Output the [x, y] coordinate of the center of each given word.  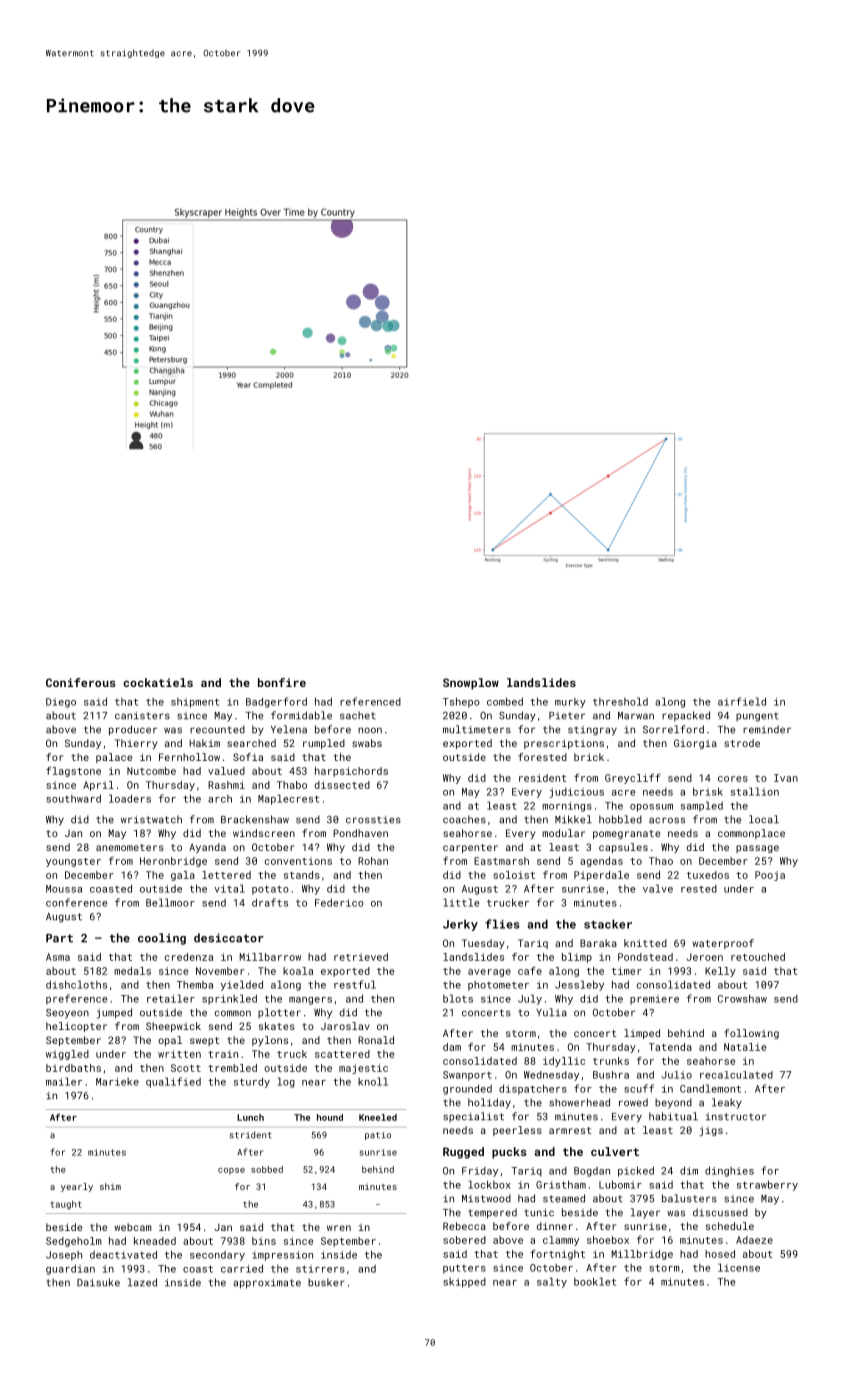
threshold [620, 701]
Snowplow [471, 684]
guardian [70, 1269]
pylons [270, 1041]
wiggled [67, 1055]
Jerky [460, 925]
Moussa [64, 889]
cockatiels [158, 682]
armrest [570, 1130]
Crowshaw [742, 998]
